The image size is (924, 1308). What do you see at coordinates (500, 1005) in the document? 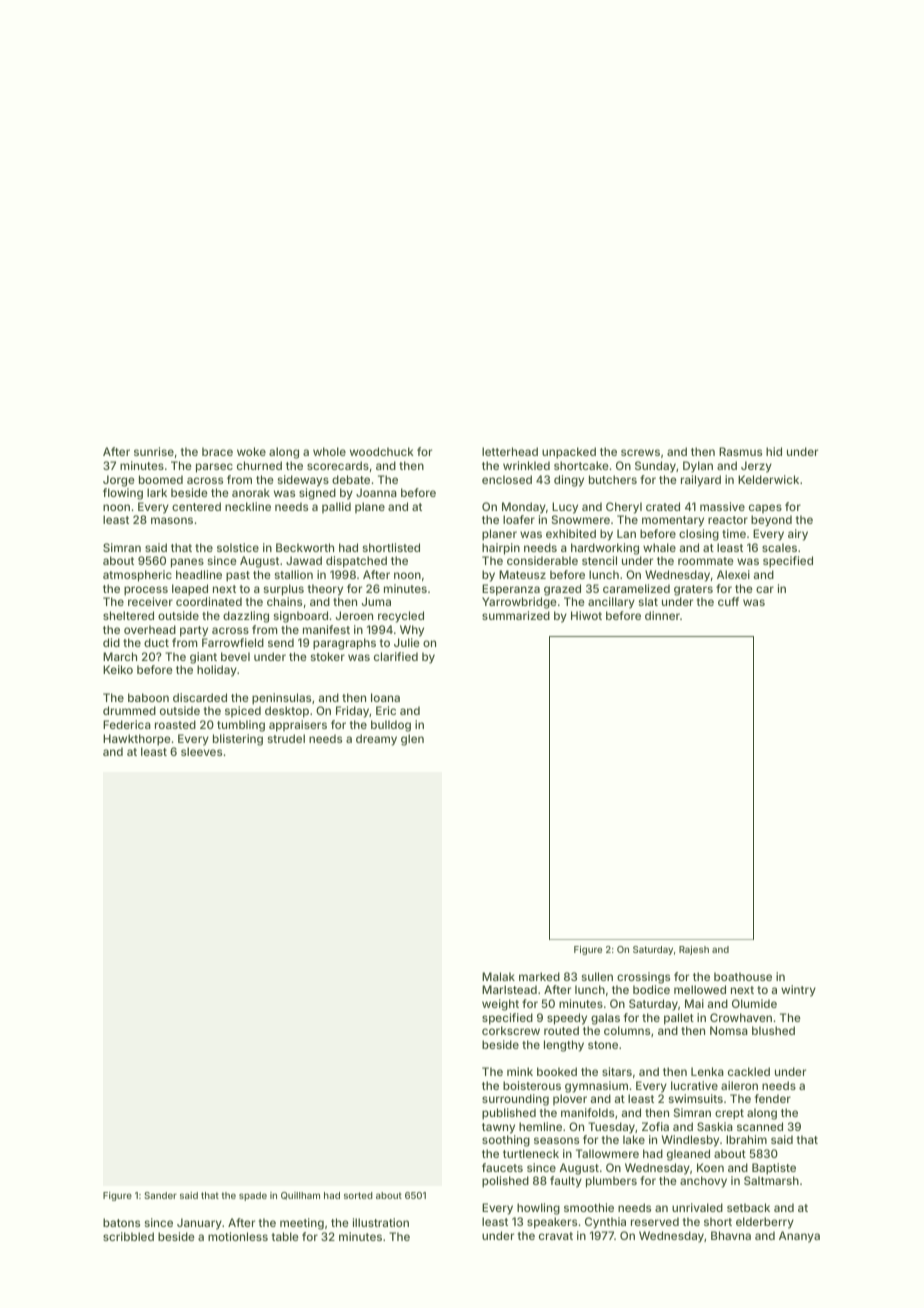
I see `weight` at bounding box center [500, 1005].
